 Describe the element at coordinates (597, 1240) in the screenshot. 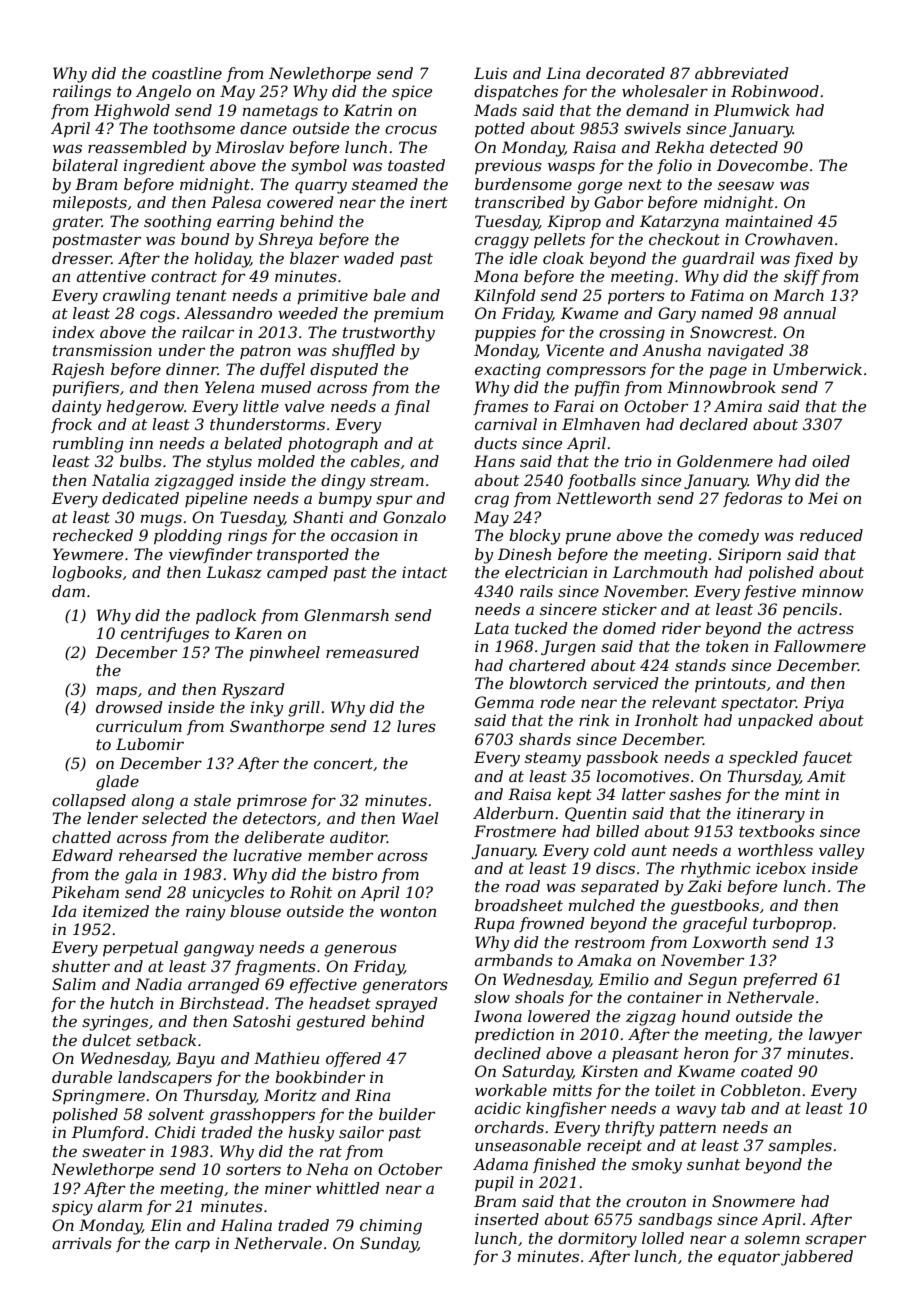

I see `dormitory` at that location.
